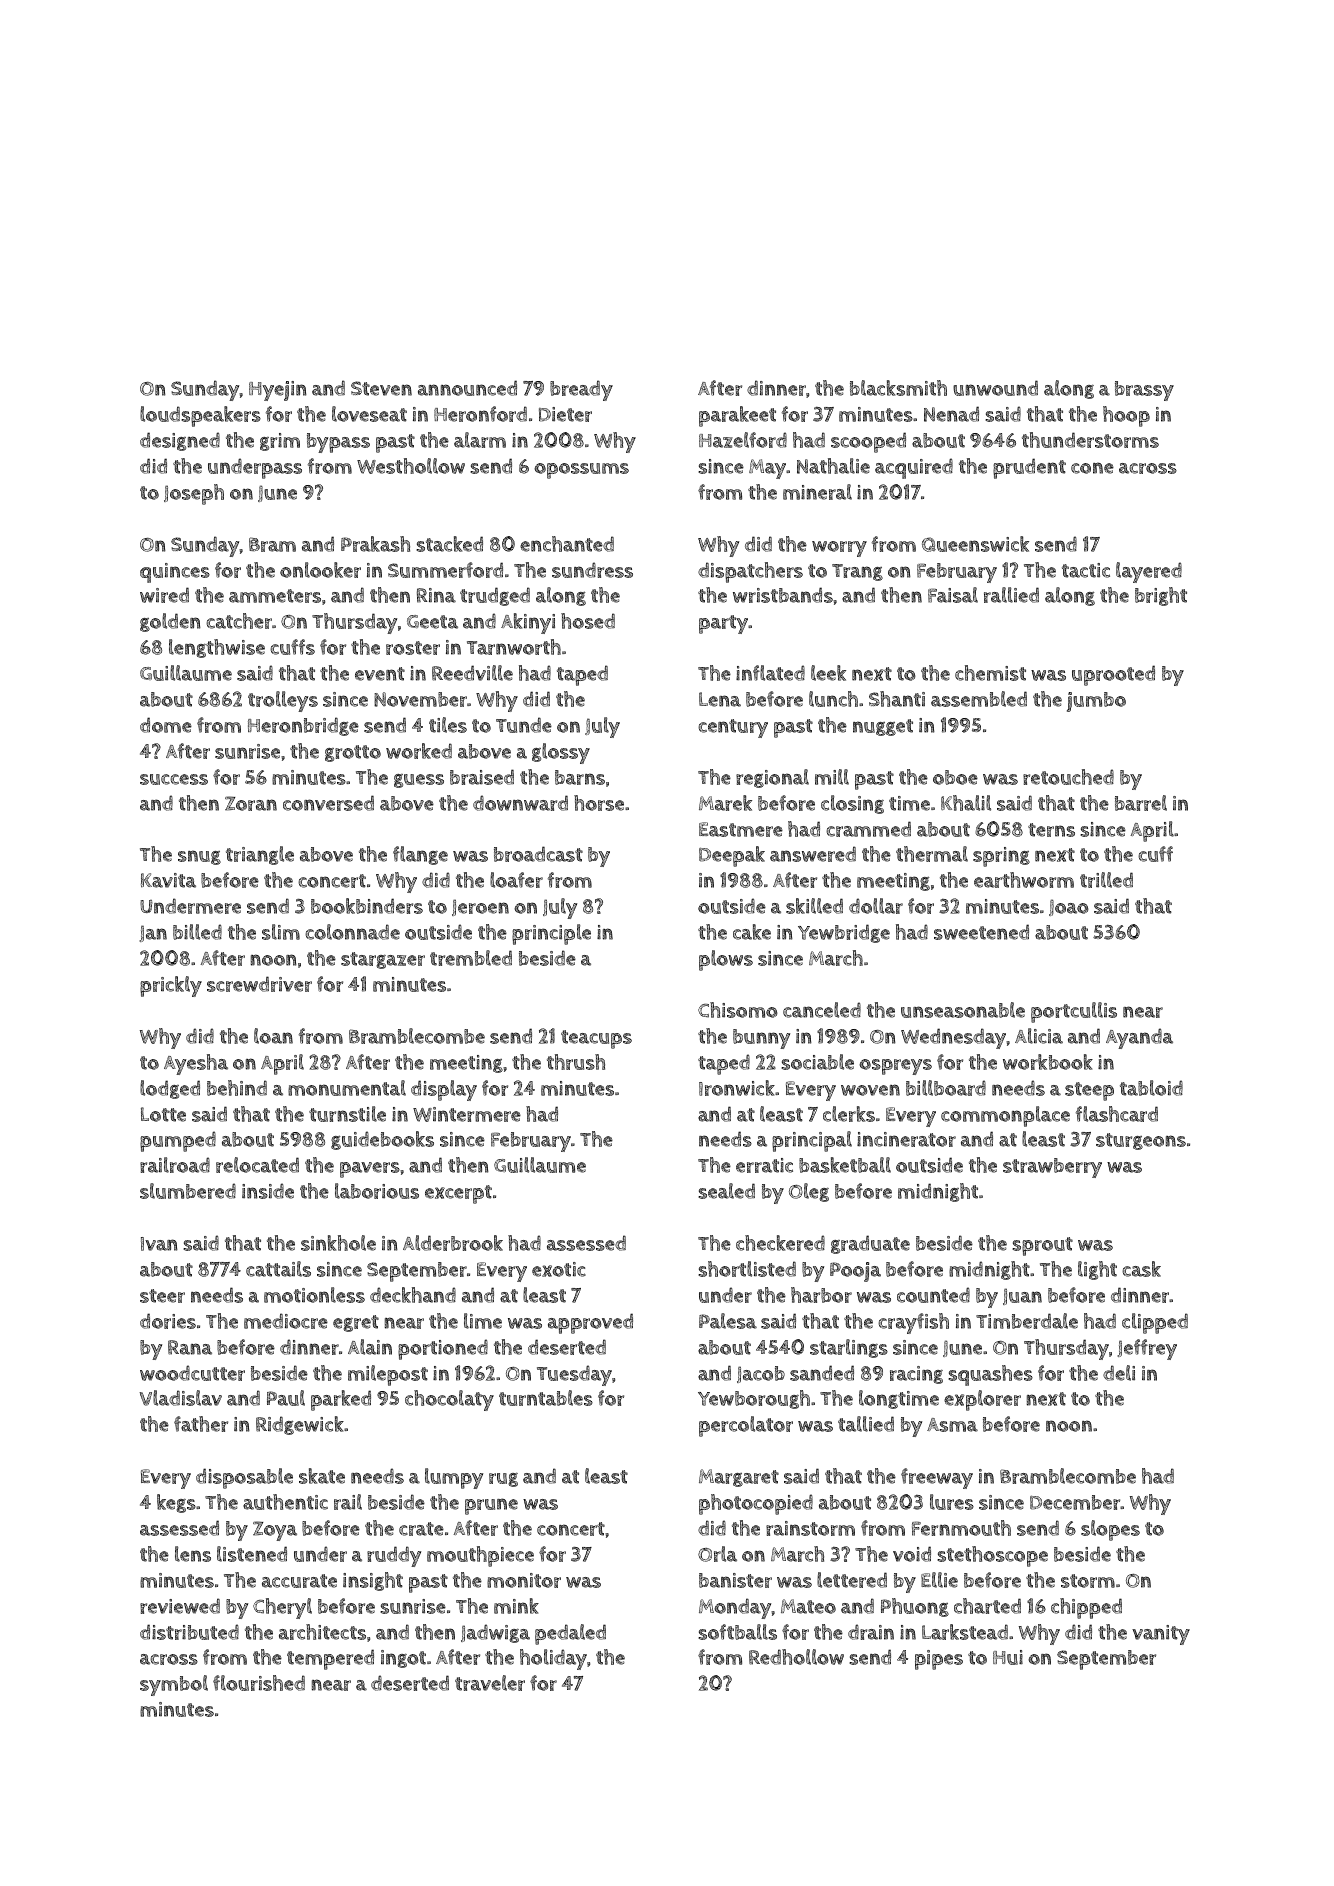 This document has width=1334, height=1886. Describe the element at coordinates (764, 1165) in the document. I see `erratic` at that location.
